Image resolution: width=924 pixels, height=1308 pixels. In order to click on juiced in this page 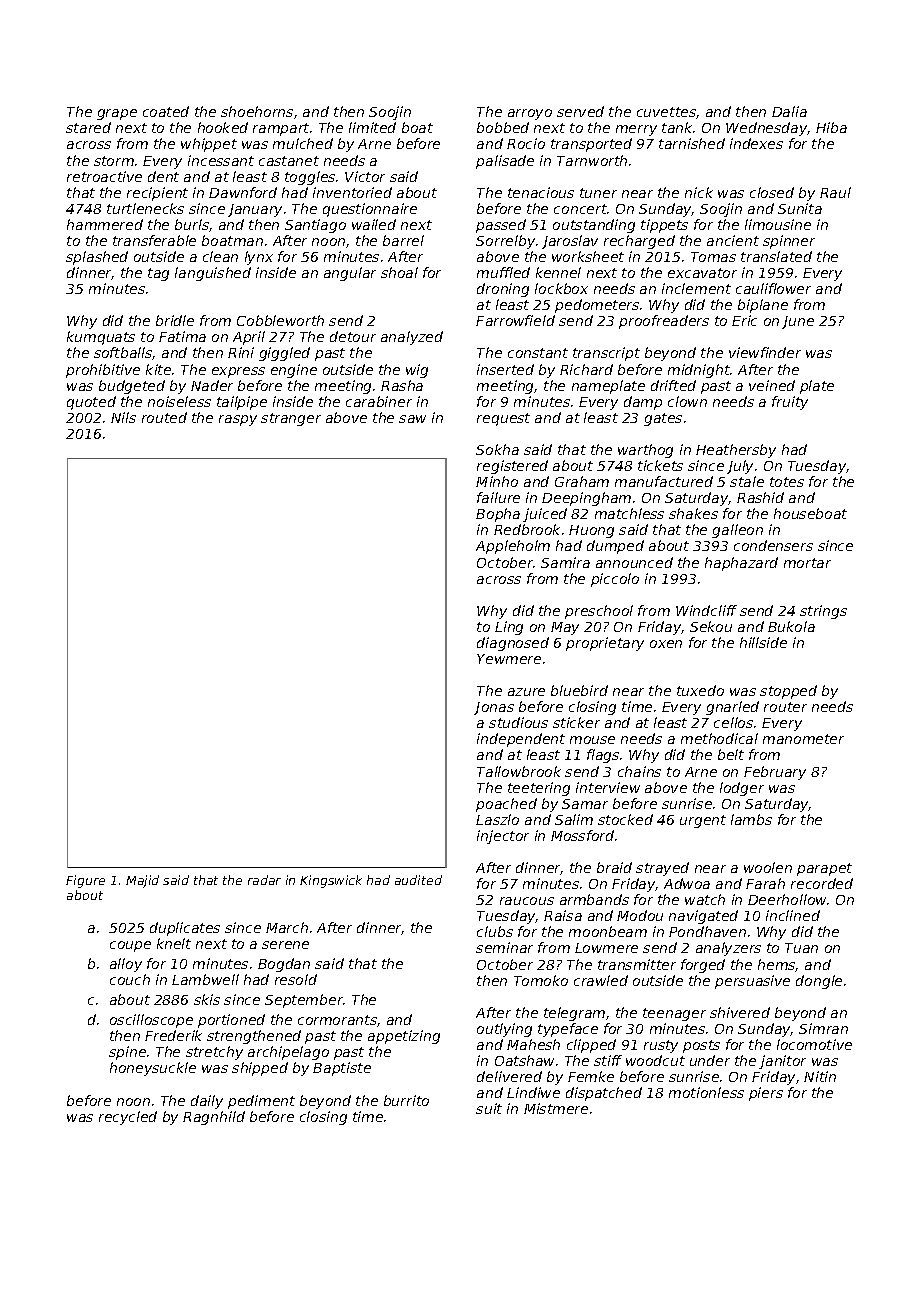, I will do `click(545, 515)`.
